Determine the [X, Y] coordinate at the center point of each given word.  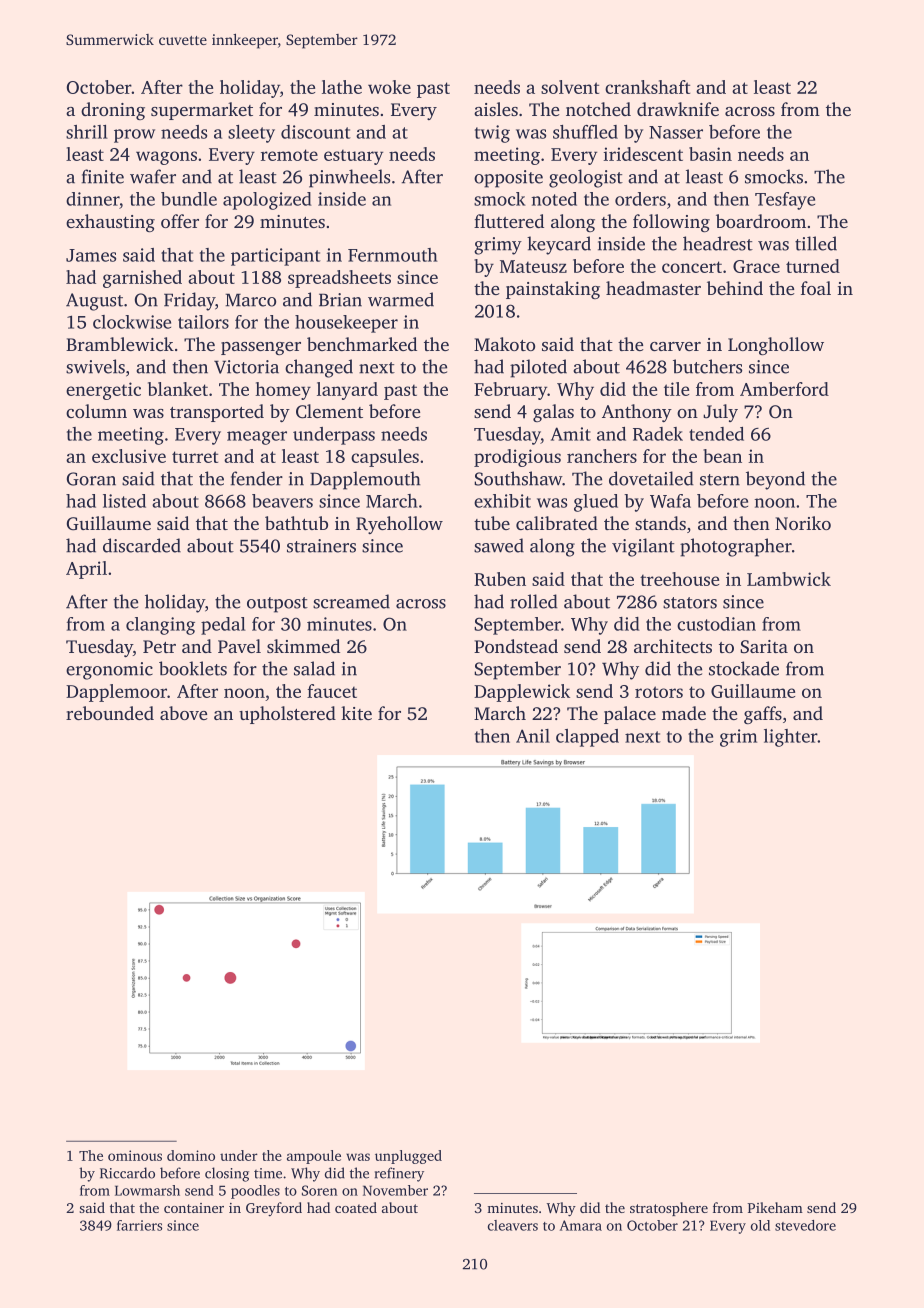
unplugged [408, 1157]
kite [356, 713]
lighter [791, 738]
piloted [538, 368]
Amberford [784, 389]
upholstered [287, 715]
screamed [351, 601]
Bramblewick [120, 344]
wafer [153, 176]
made [684, 713]
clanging [160, 626]
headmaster [653, 288]
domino [191, 1155]
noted [554, 199]
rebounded [110, 713]
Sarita [764, 647]
